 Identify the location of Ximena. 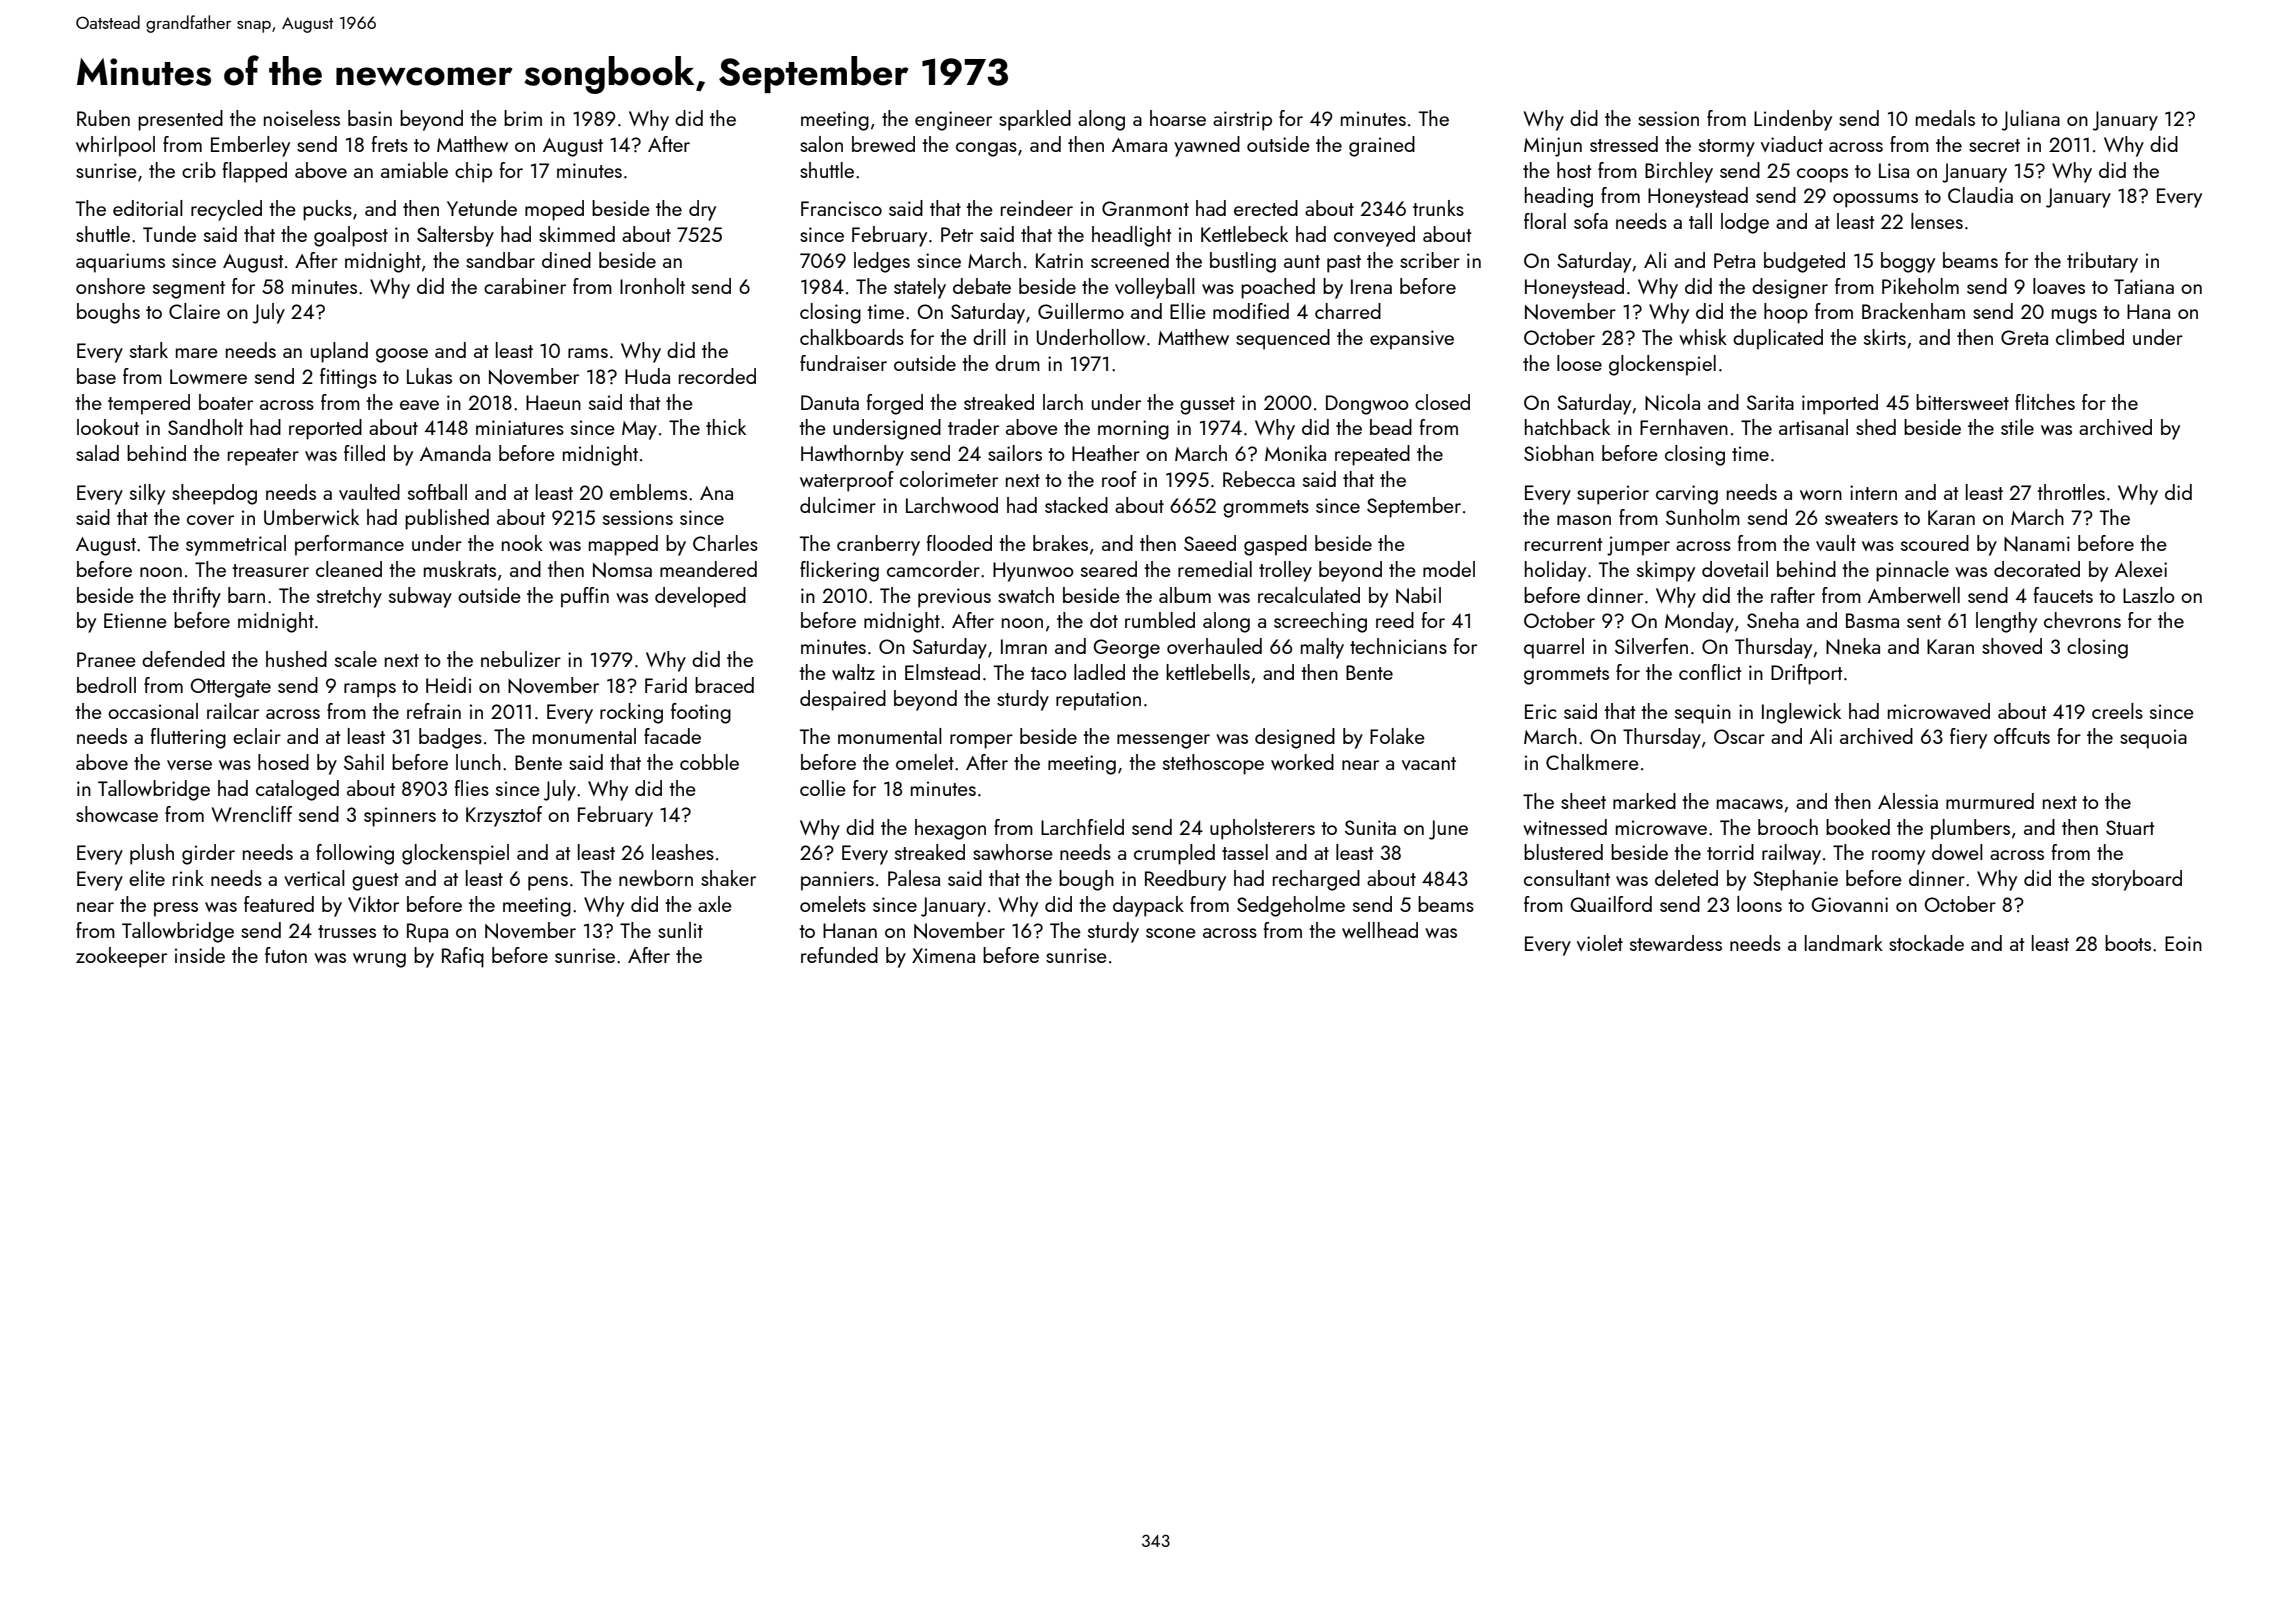
(943, 955).
